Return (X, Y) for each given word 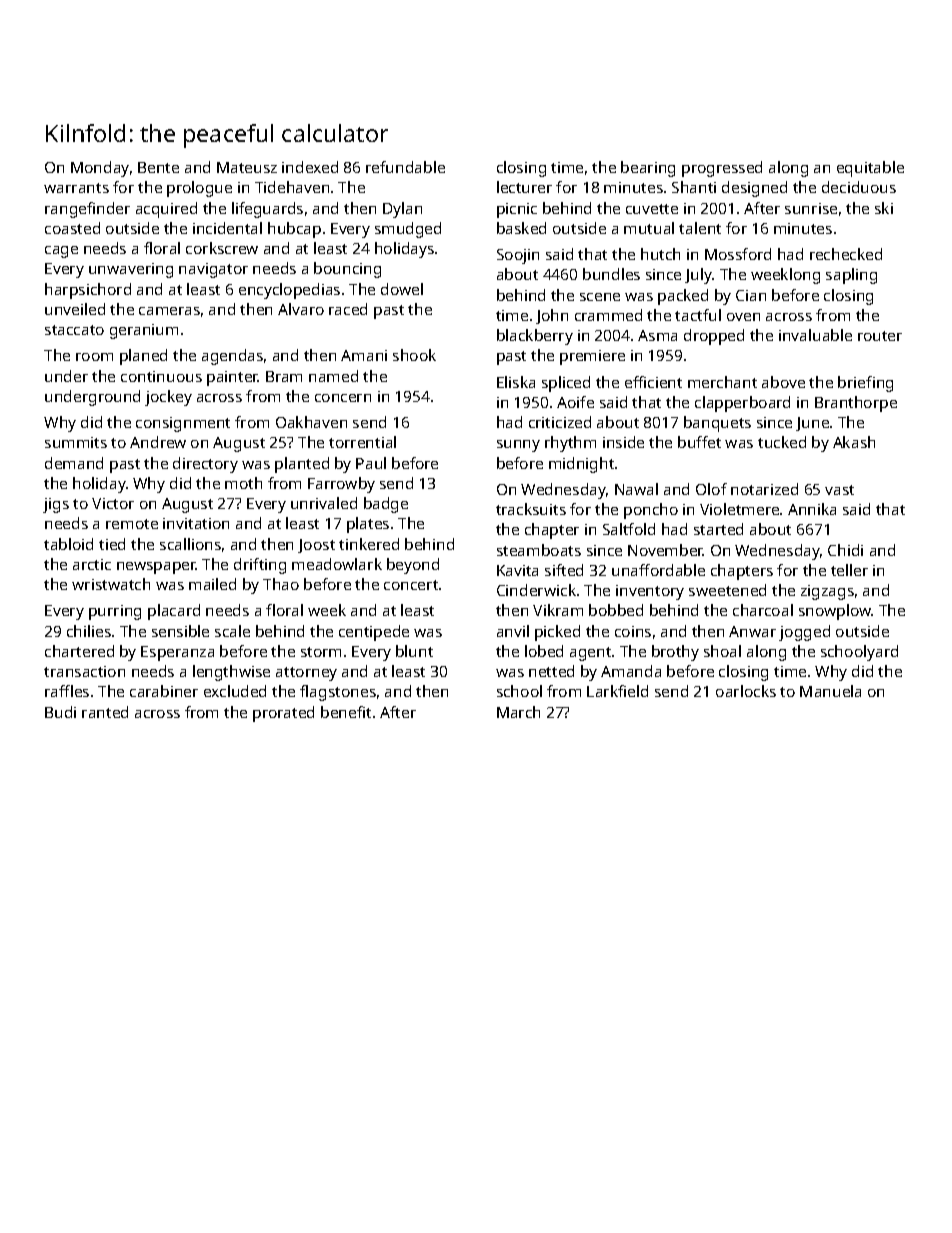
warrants (76, 188)
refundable (405, 167)
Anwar (752, 631)
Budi (60, 712)
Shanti (694, 187)
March (518, 712)
